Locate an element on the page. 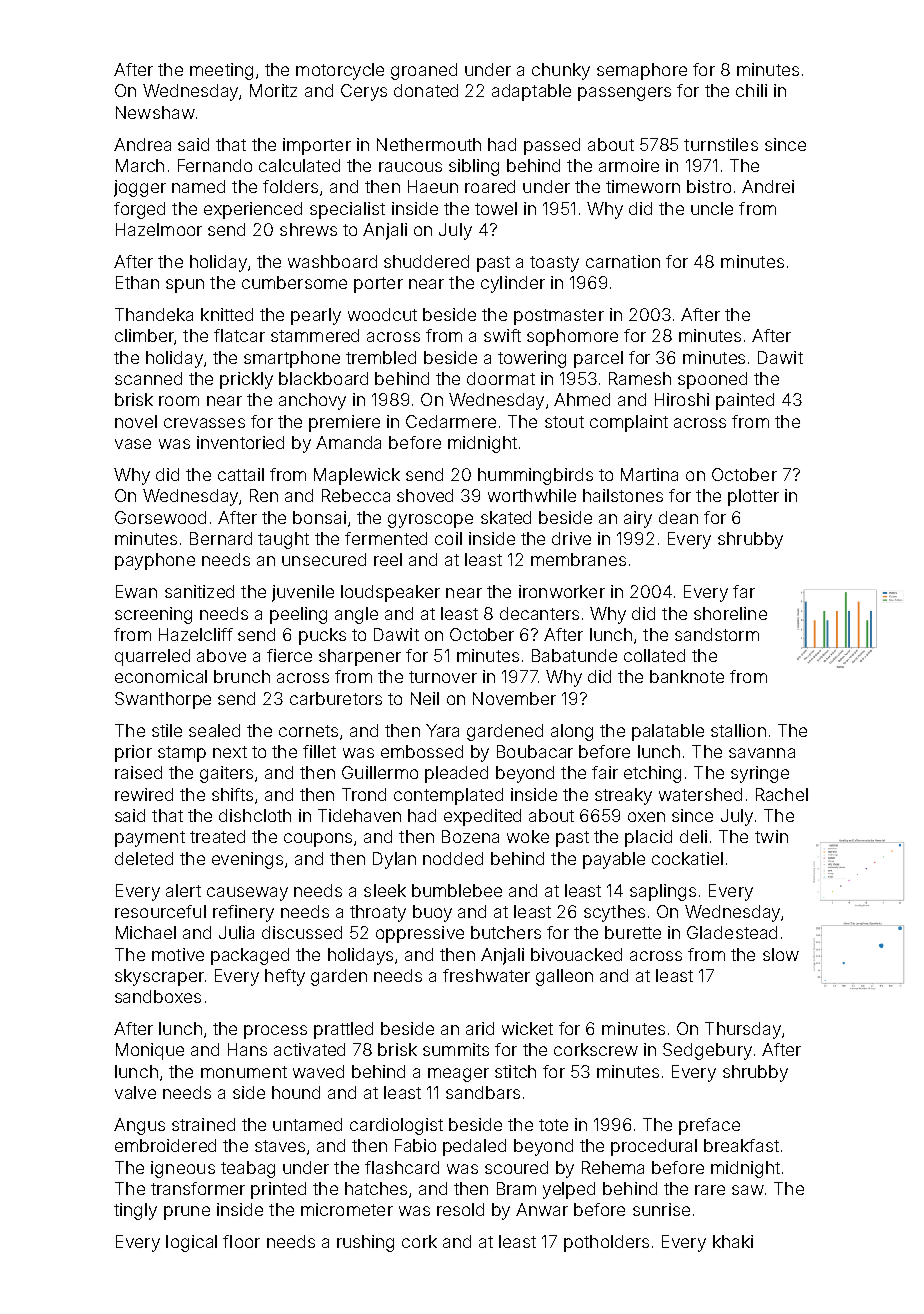  savanna is located at coordinates (762, 753).
